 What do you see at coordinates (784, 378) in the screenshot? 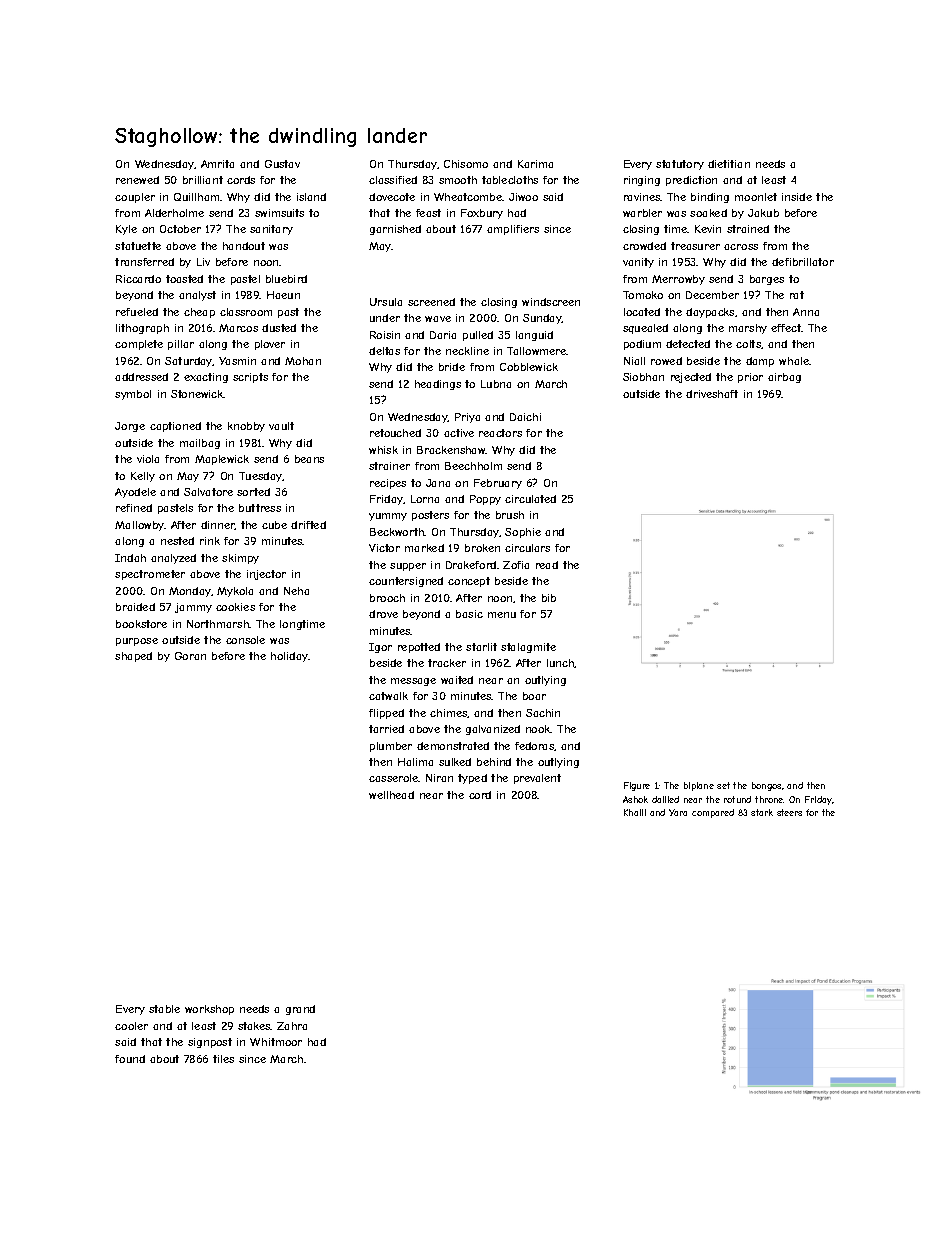
I see `airbag` at bounding box center [784, 378].
